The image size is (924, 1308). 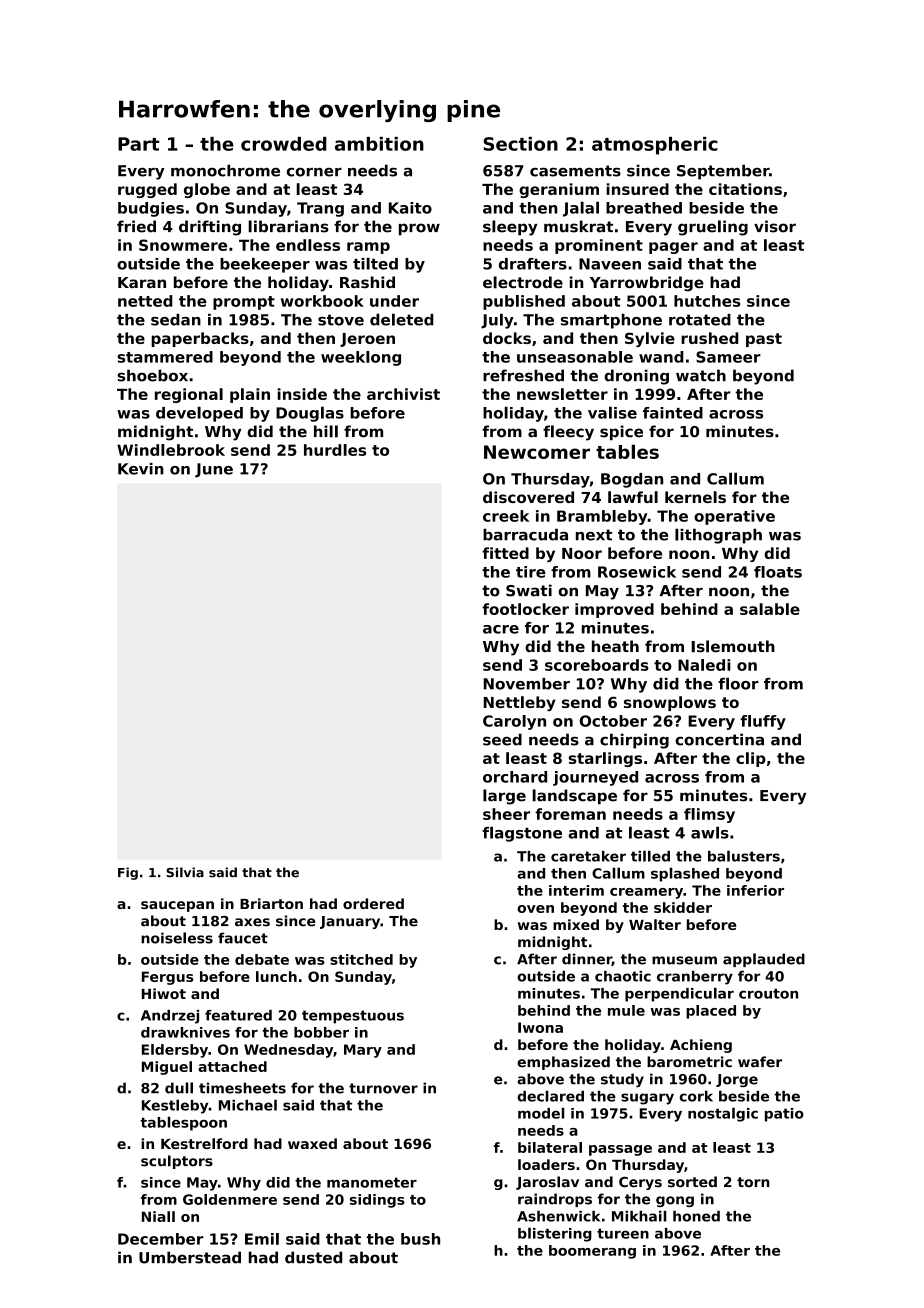 What do you see at coordinates (637, 572) in the image?
I see `Rosewick` at bounding box center [637, 572].
